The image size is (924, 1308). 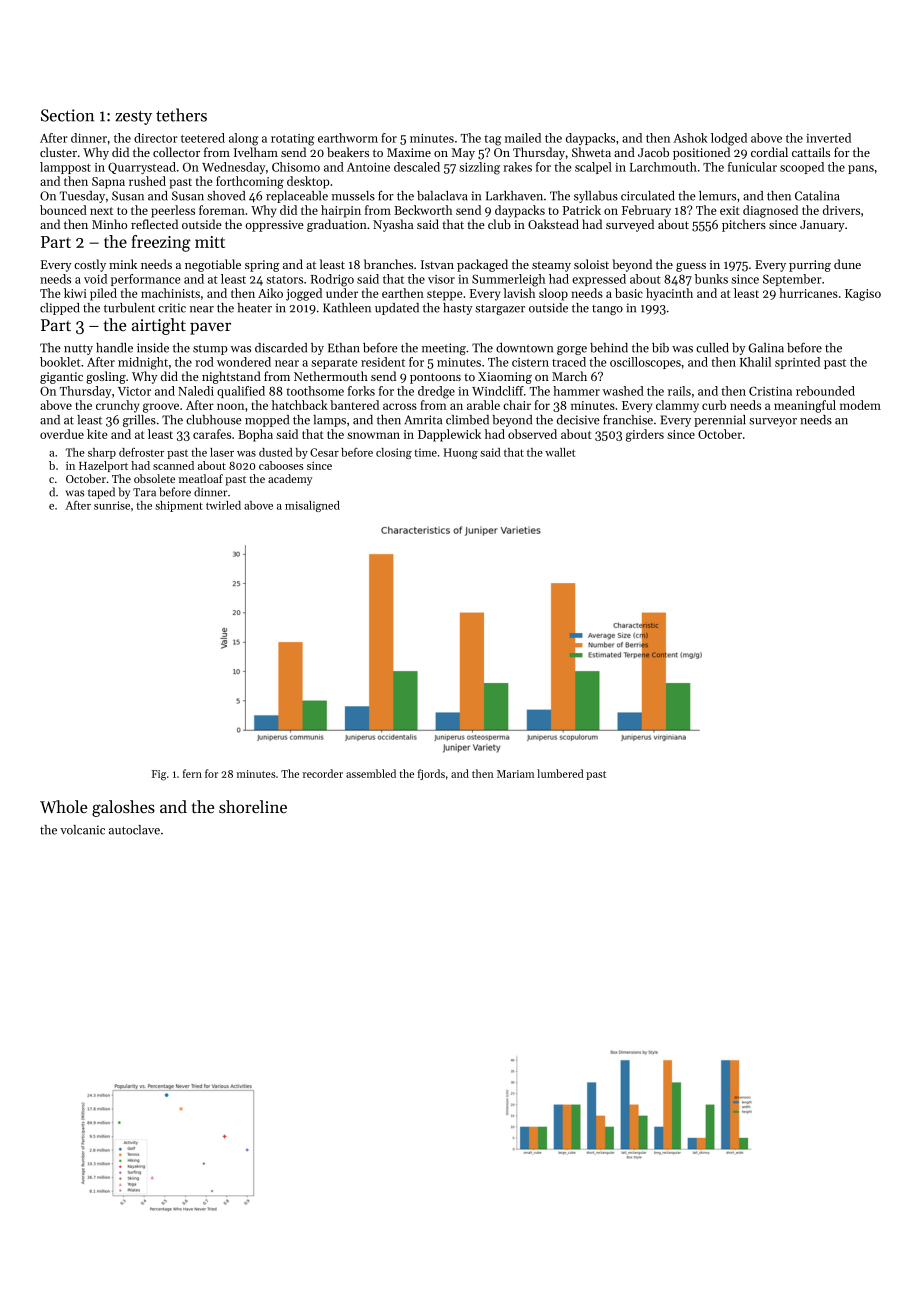 What do you see at coordinates (576, 391) in the screenshot?
I see `hammer` at bounding box center [576, 391].
